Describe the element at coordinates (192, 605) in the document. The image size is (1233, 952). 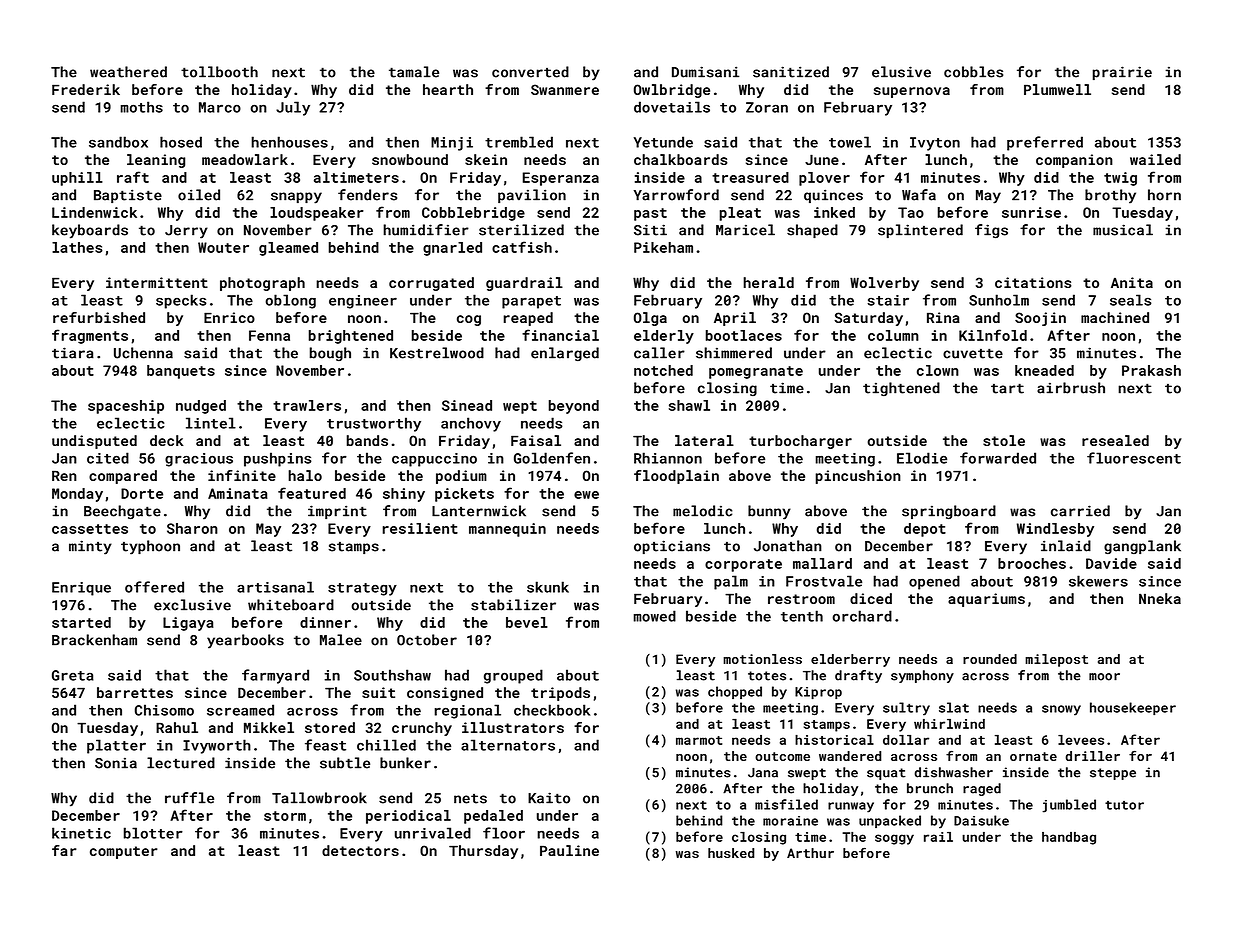
I see `exclusive` at that location.
